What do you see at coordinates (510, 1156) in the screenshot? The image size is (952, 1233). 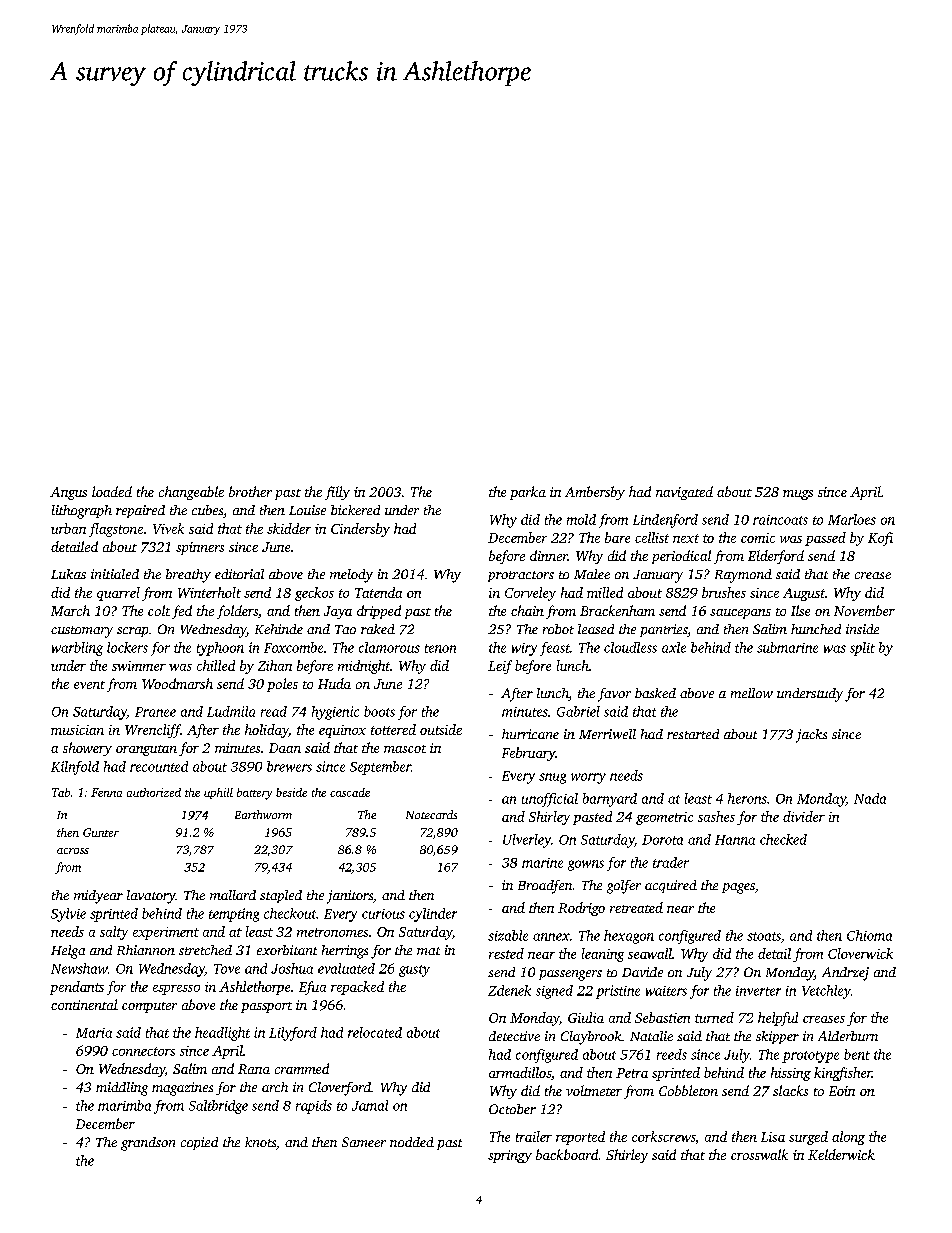 I see `springy` at bounding box center [510, 1156].
